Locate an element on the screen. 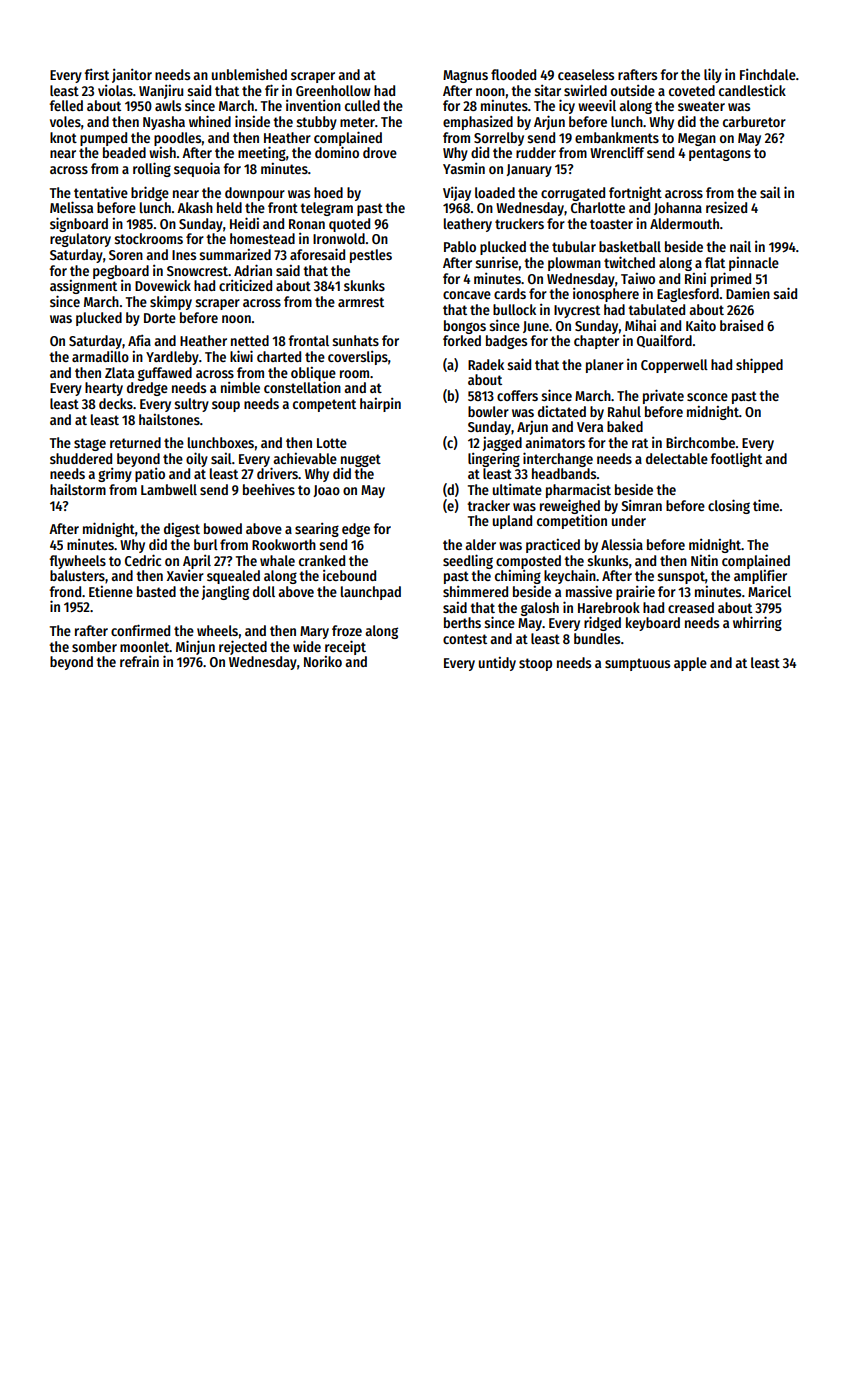  Soren is located at coordinates (126, 255).
